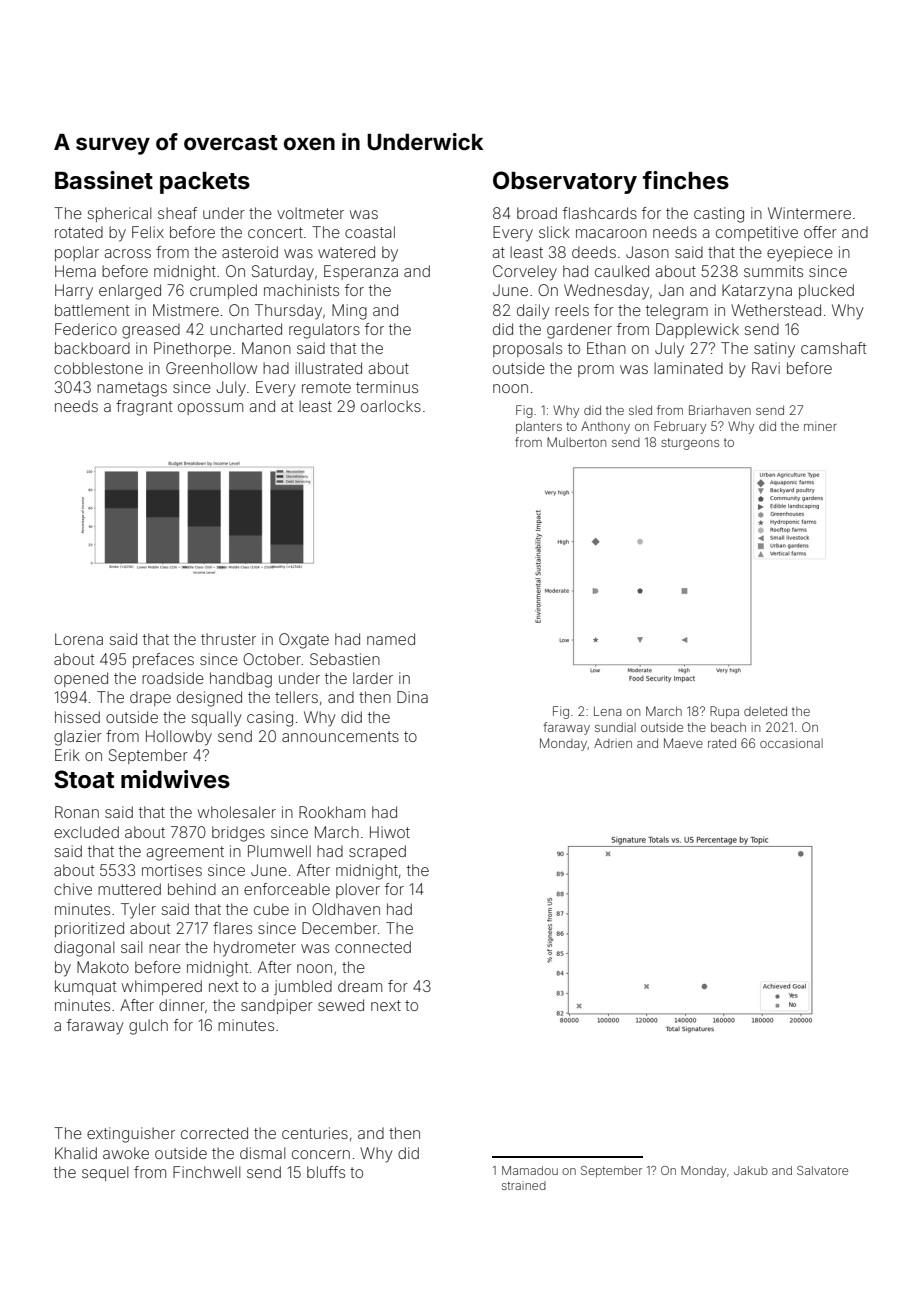  Describe the element at coordinates (144, 408) in the image. I see `fragrant` at that location.
